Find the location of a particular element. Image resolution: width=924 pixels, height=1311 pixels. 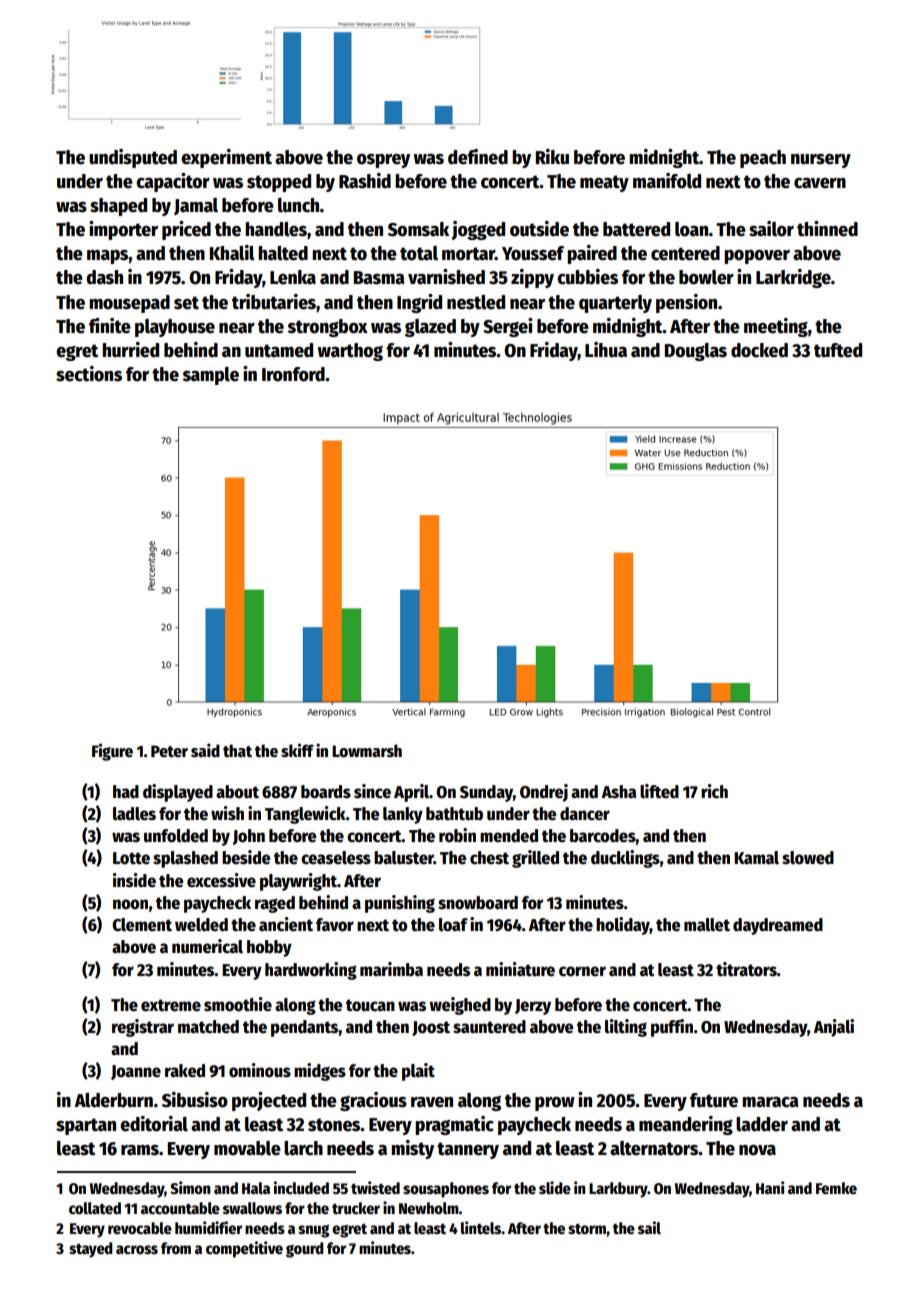

rich is located at coordinates (714, 791).
